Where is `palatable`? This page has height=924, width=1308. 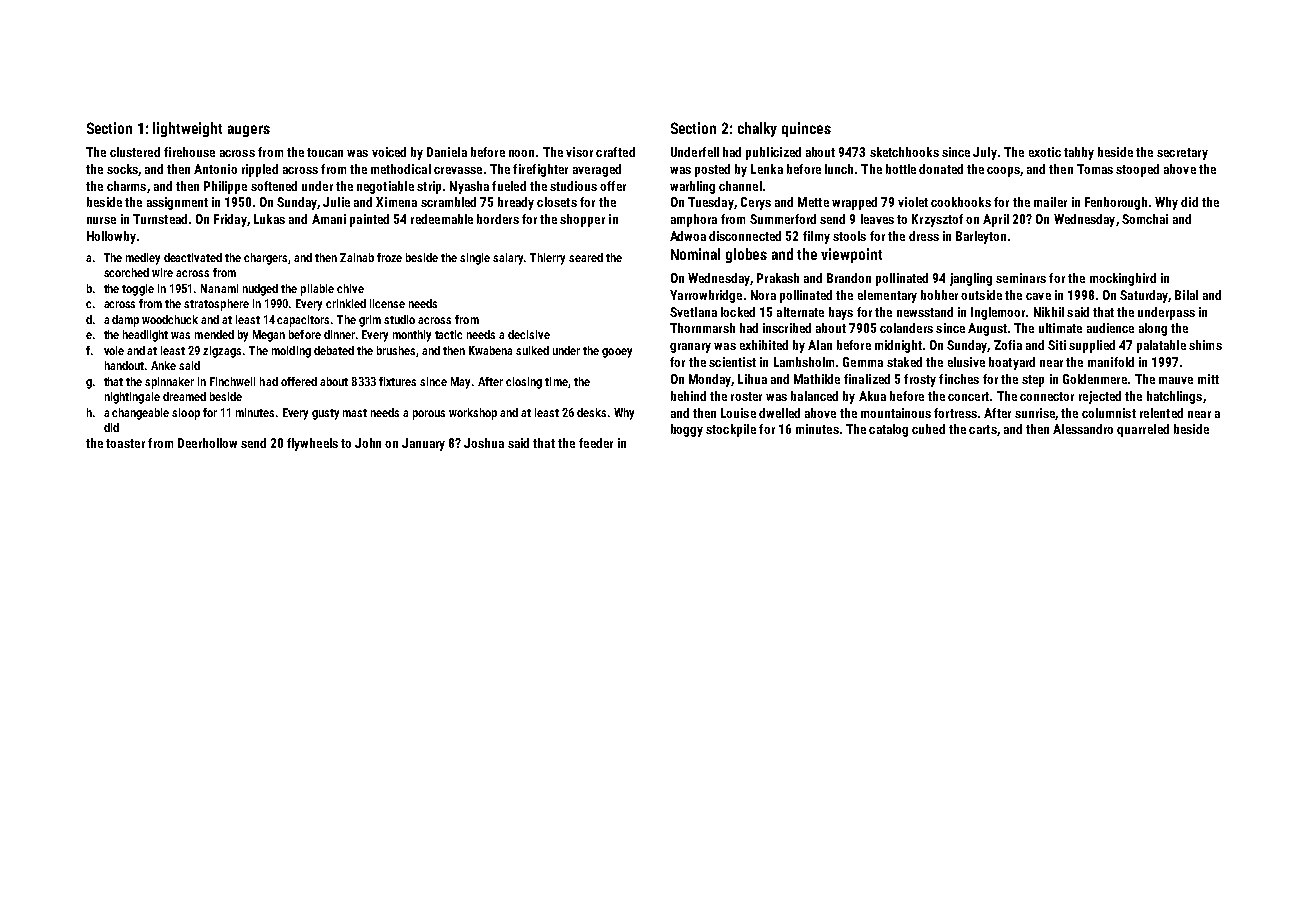 palatable is located at coordinates (1161, 346).
